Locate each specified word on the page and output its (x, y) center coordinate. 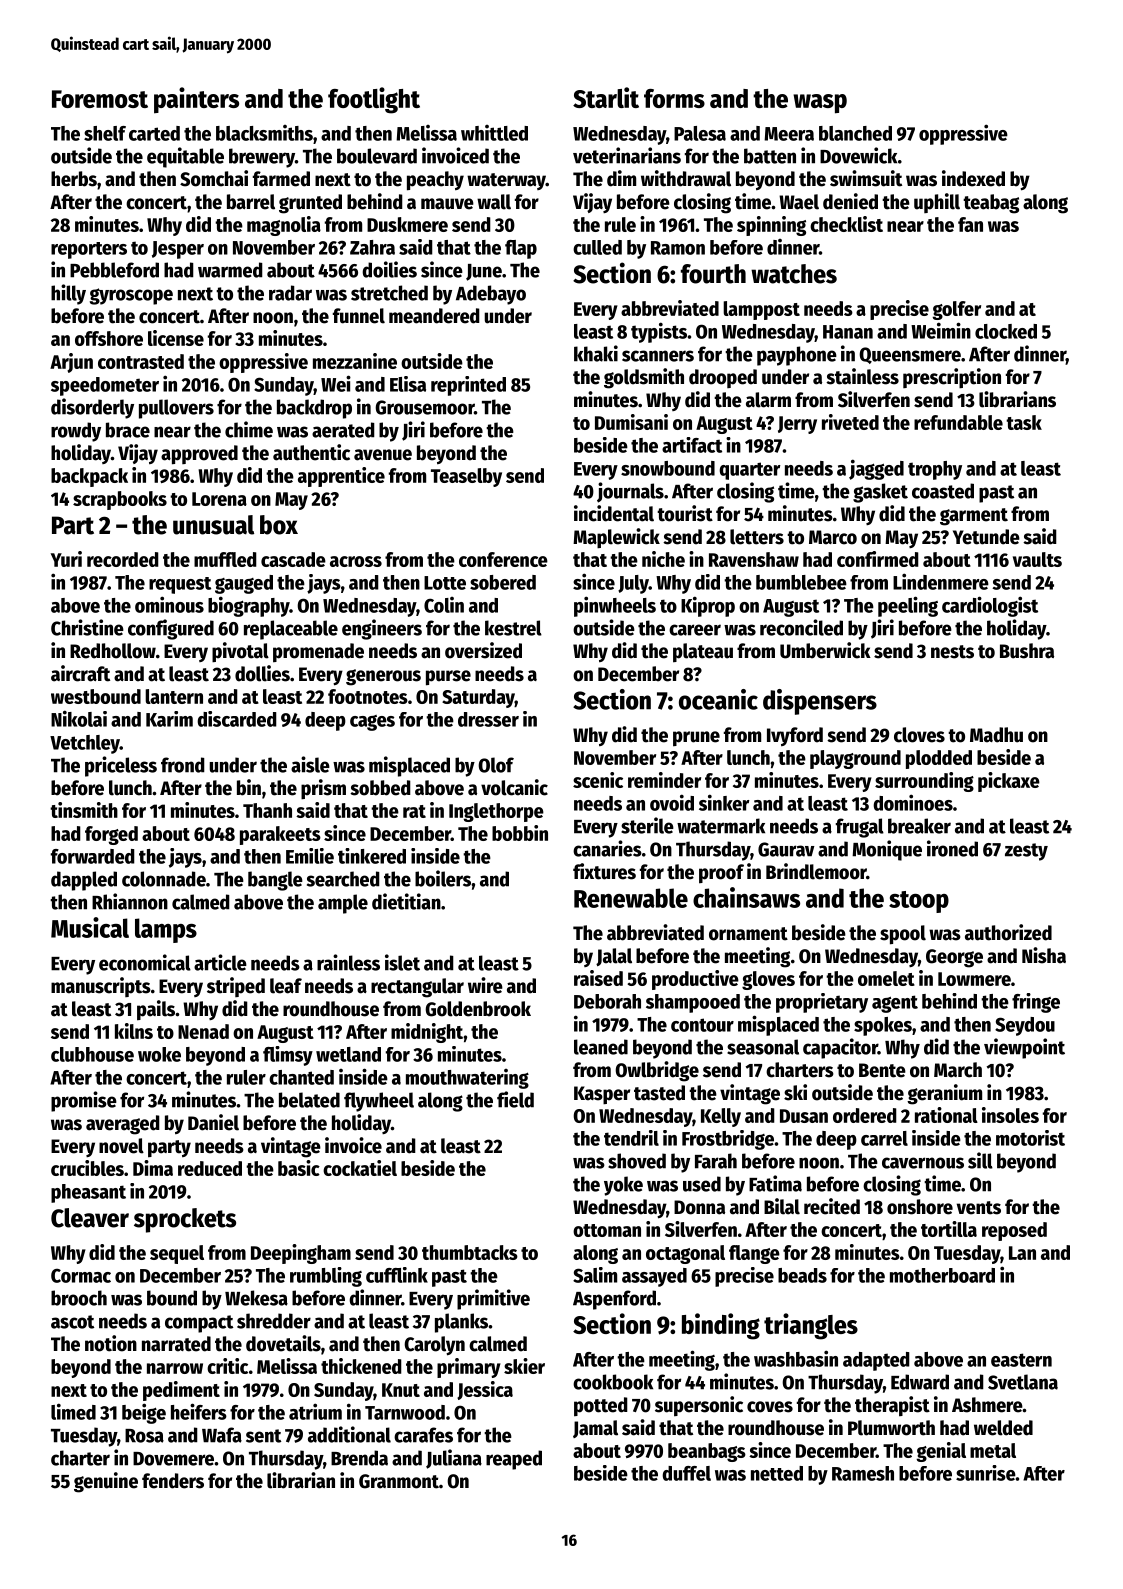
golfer (956, 310)
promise (84, 1101)
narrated (176, 1344)
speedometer (105, 386)
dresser (488, 719)
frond (183, 765)
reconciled (801, 627)
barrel (251, 202)
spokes (883, 1026)
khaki (596, 353)
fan (970, 224)
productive (695, 980)
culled (597, 247)
